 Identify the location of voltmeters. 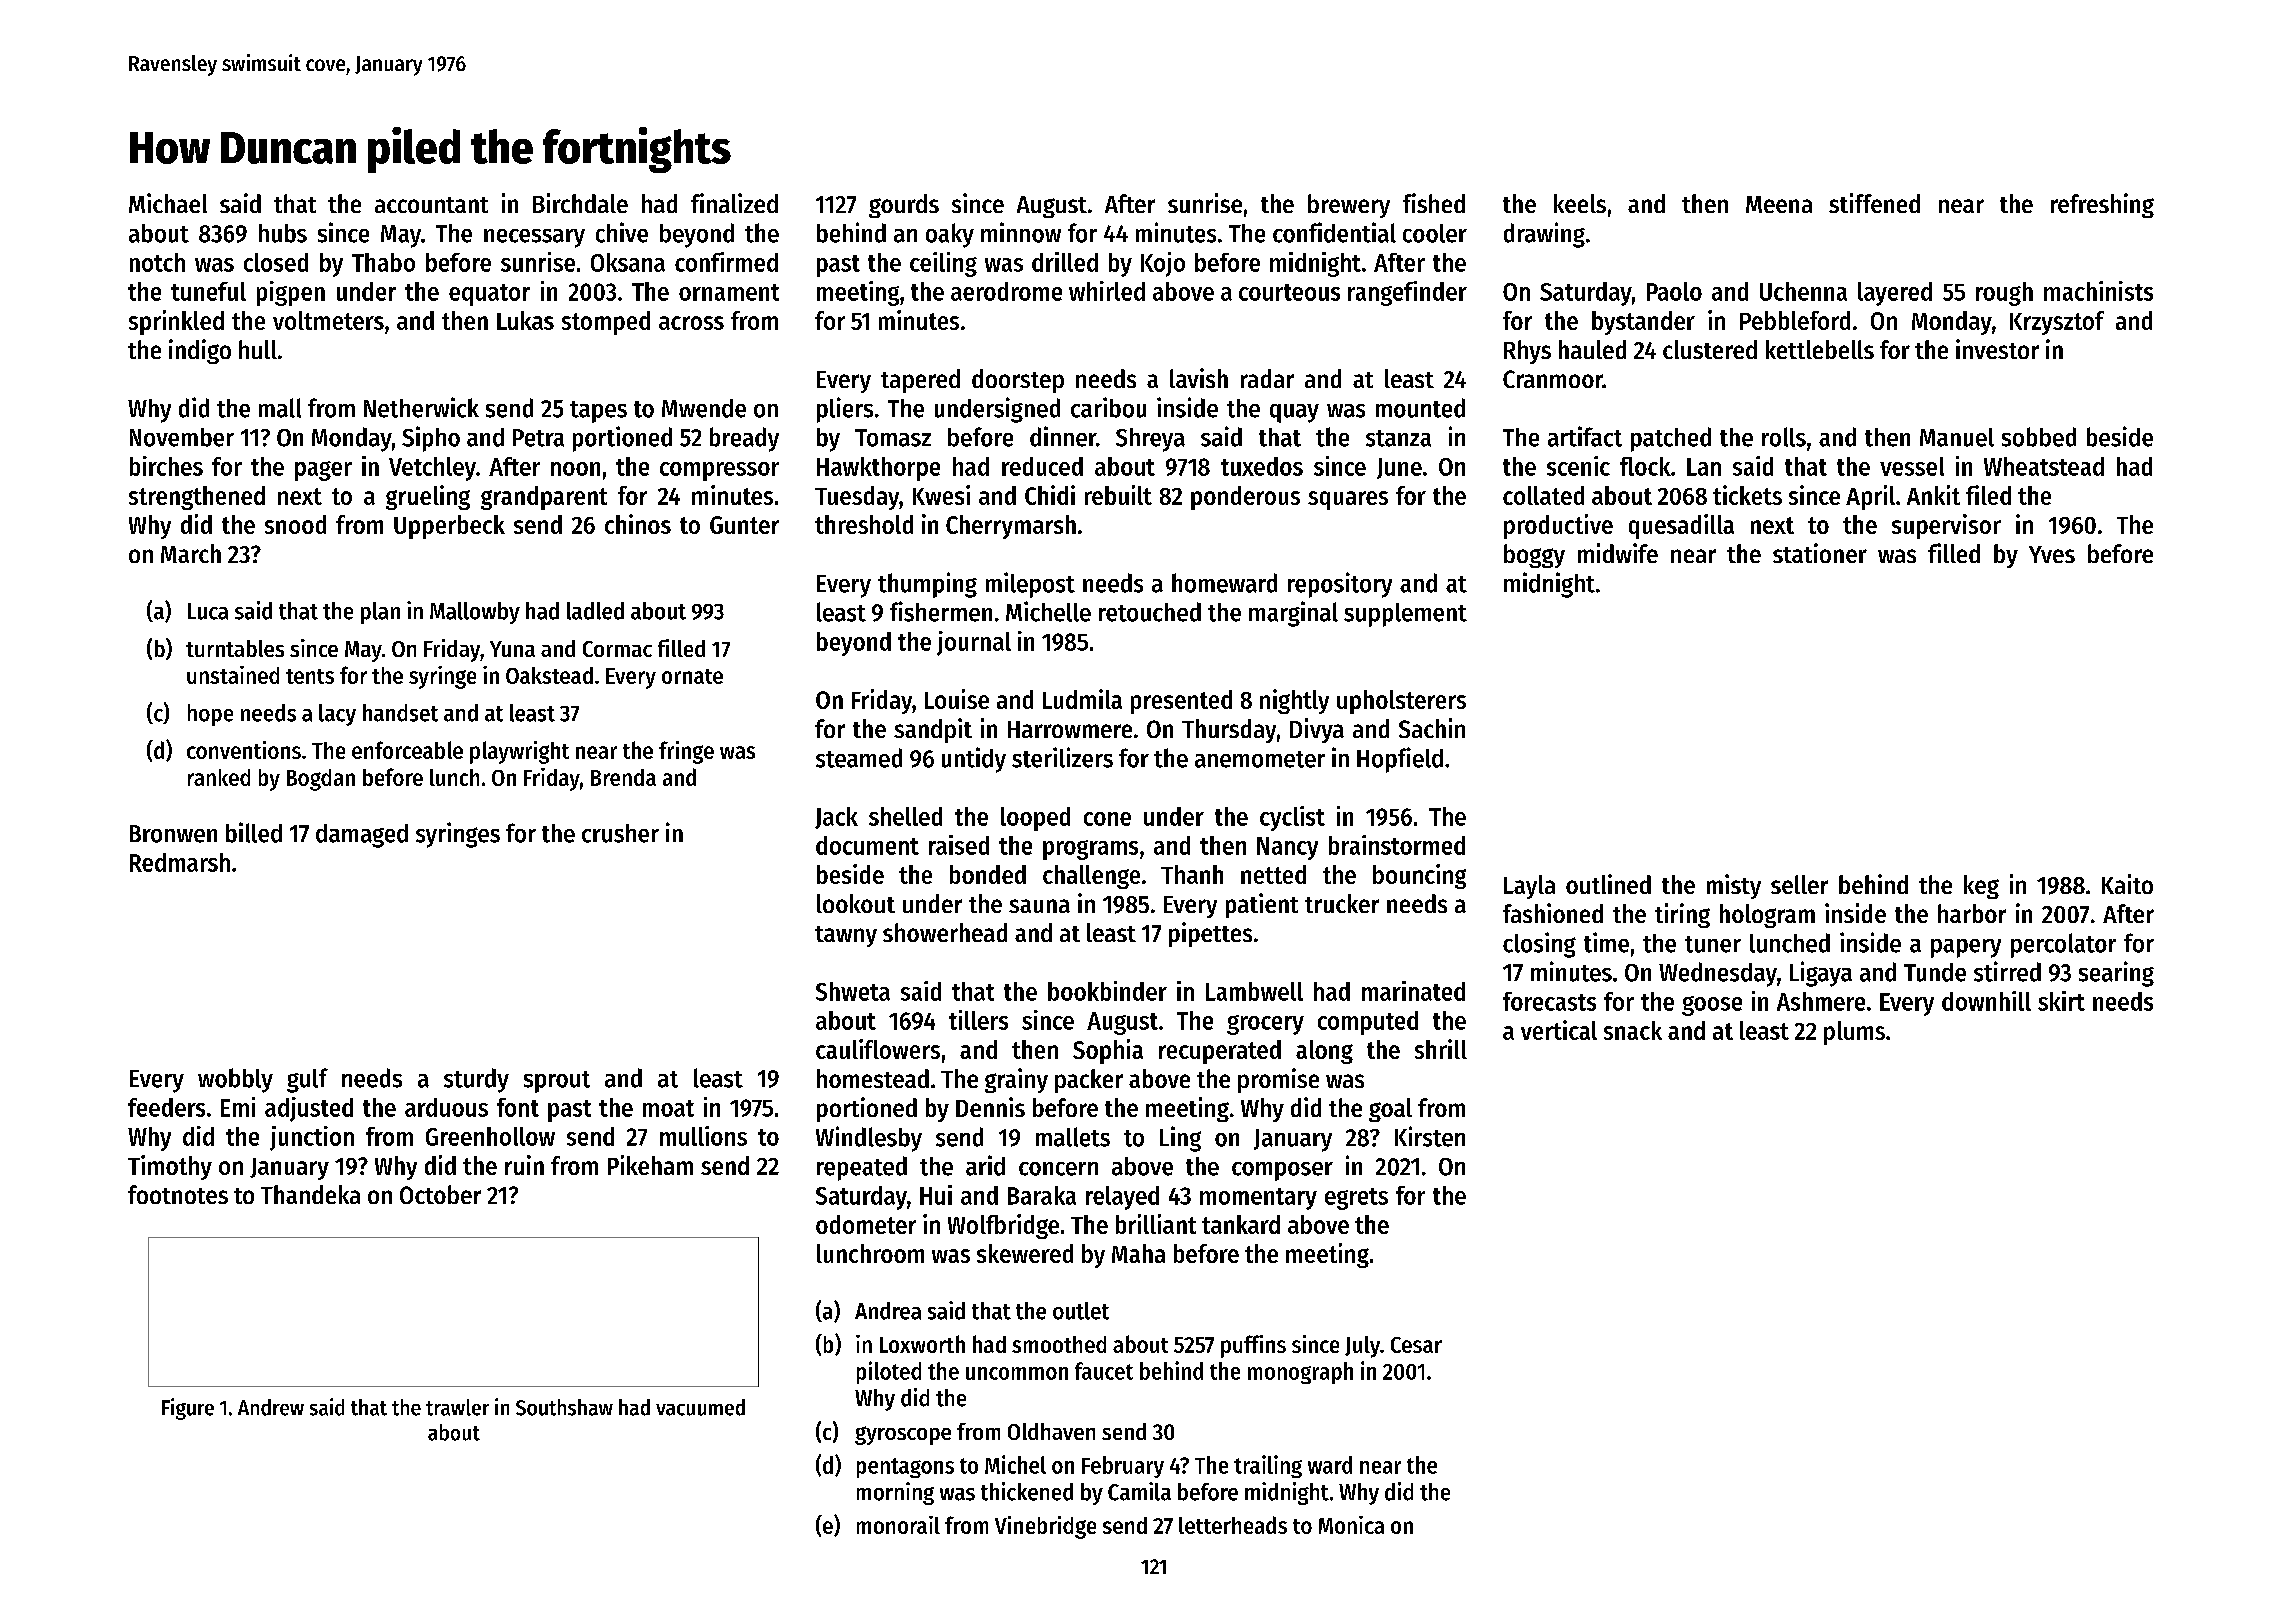
(328, 320).
